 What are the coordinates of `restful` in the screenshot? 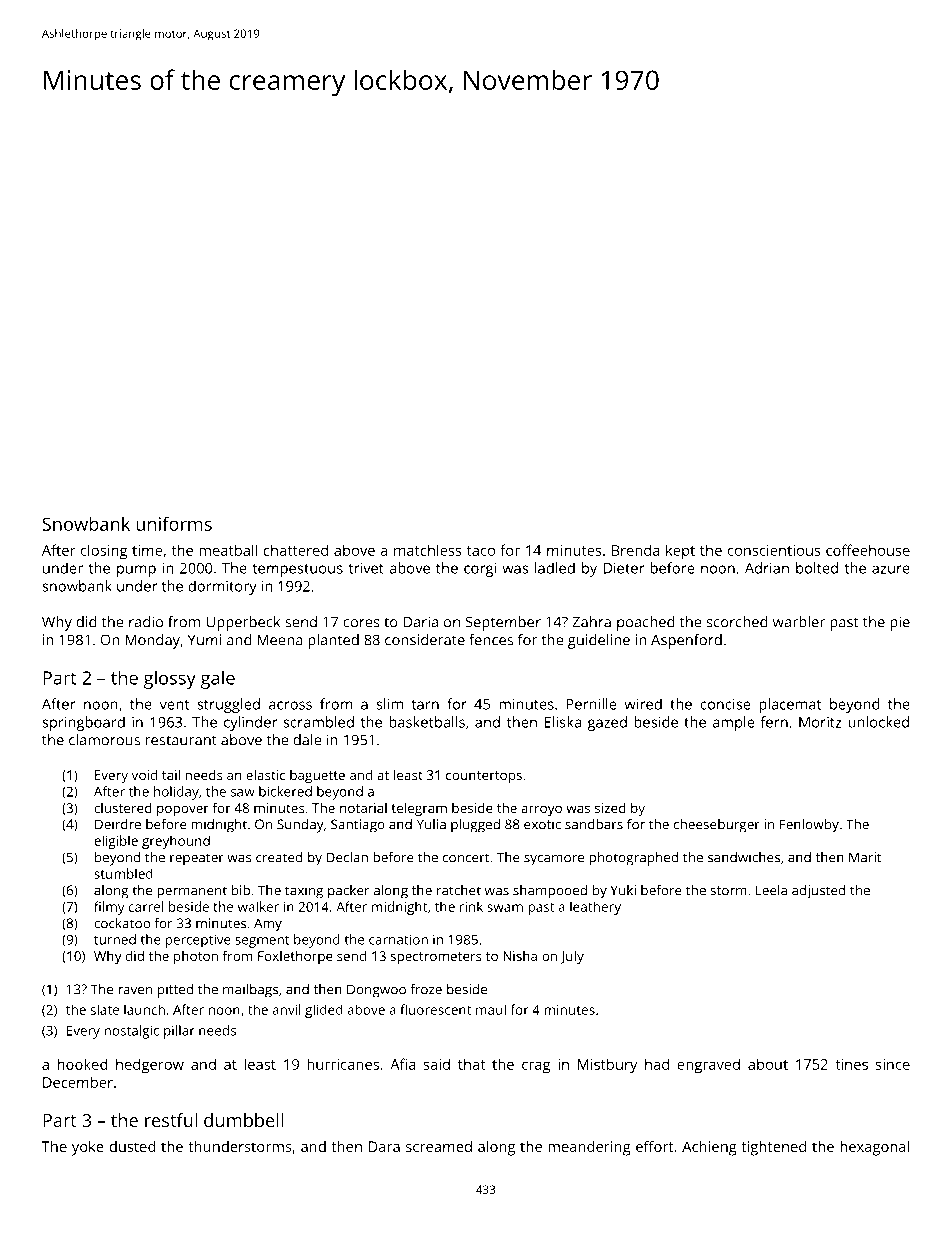 It's located at (171, 1120).
